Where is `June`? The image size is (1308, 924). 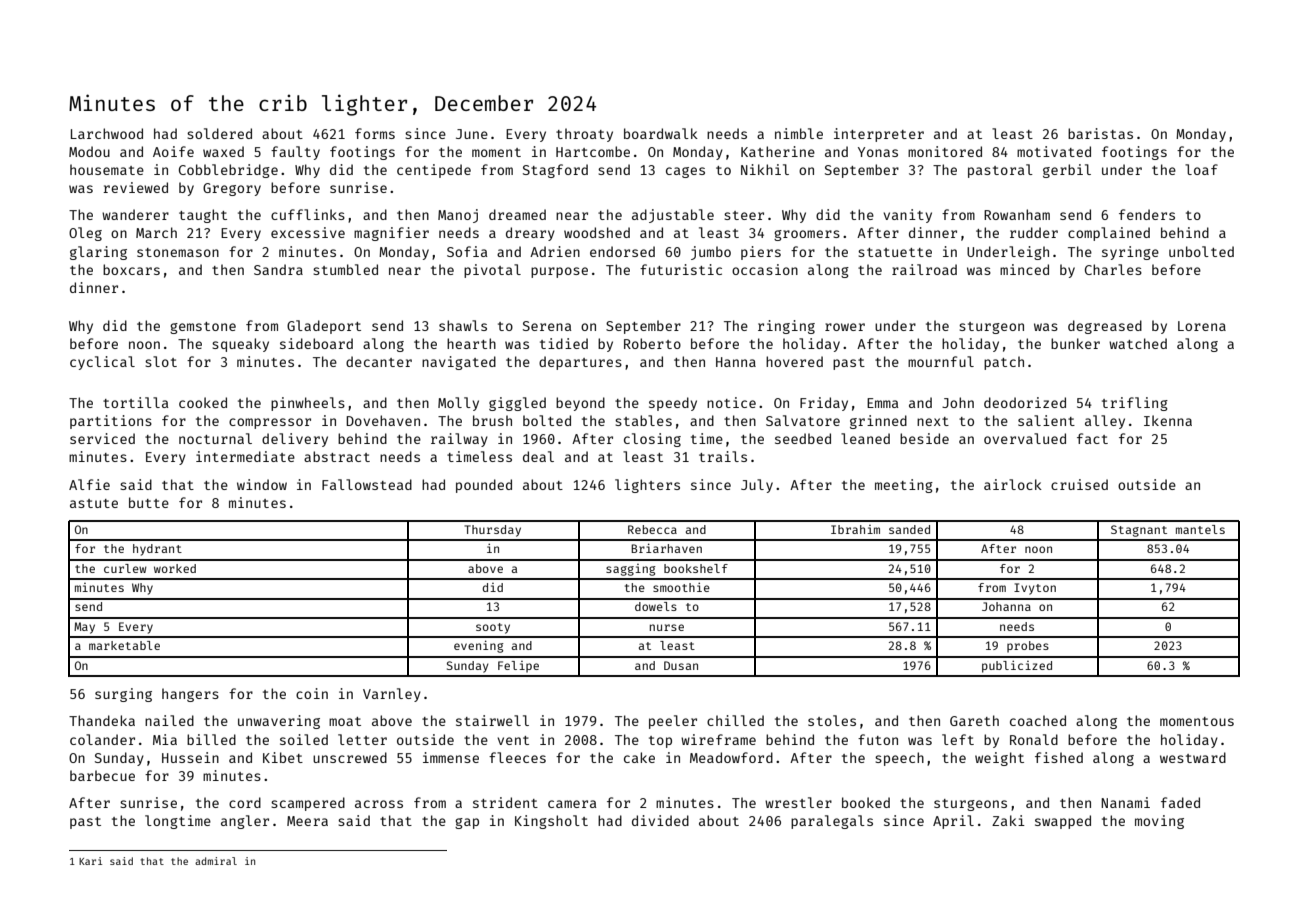
June is located at coordinates (472, 134).
